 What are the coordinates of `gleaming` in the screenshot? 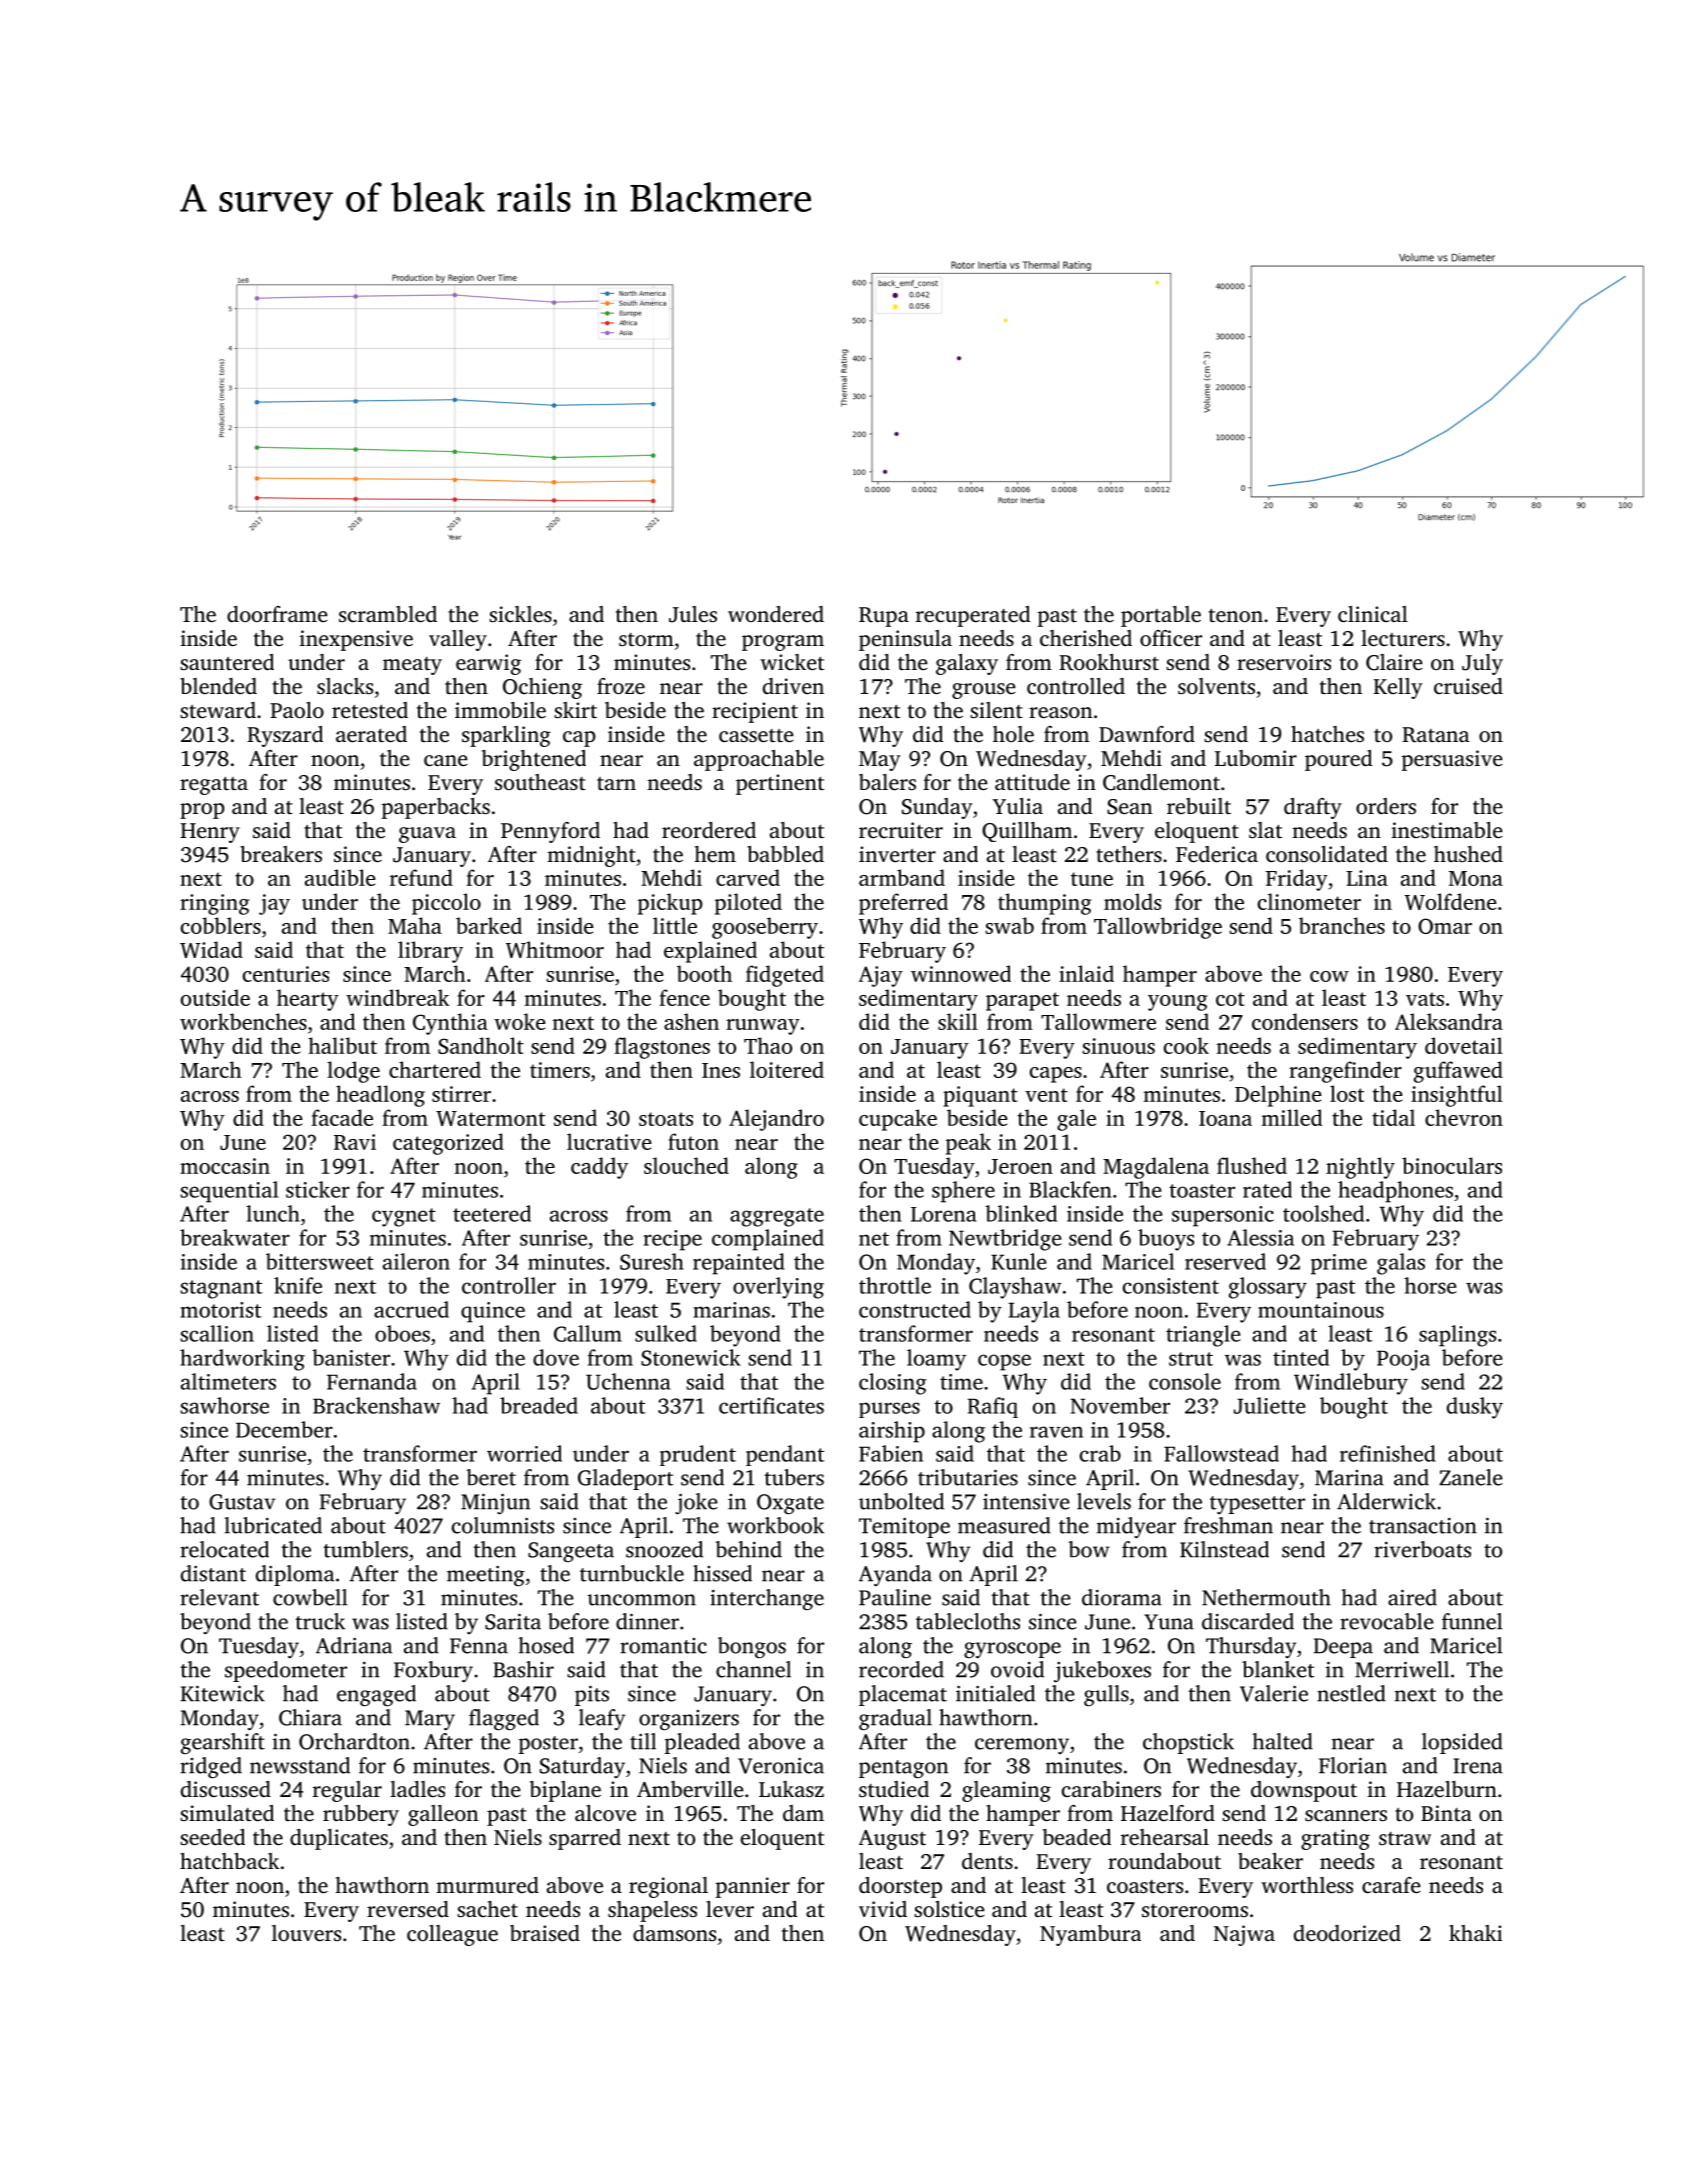 It's located at (1006, 1791).
